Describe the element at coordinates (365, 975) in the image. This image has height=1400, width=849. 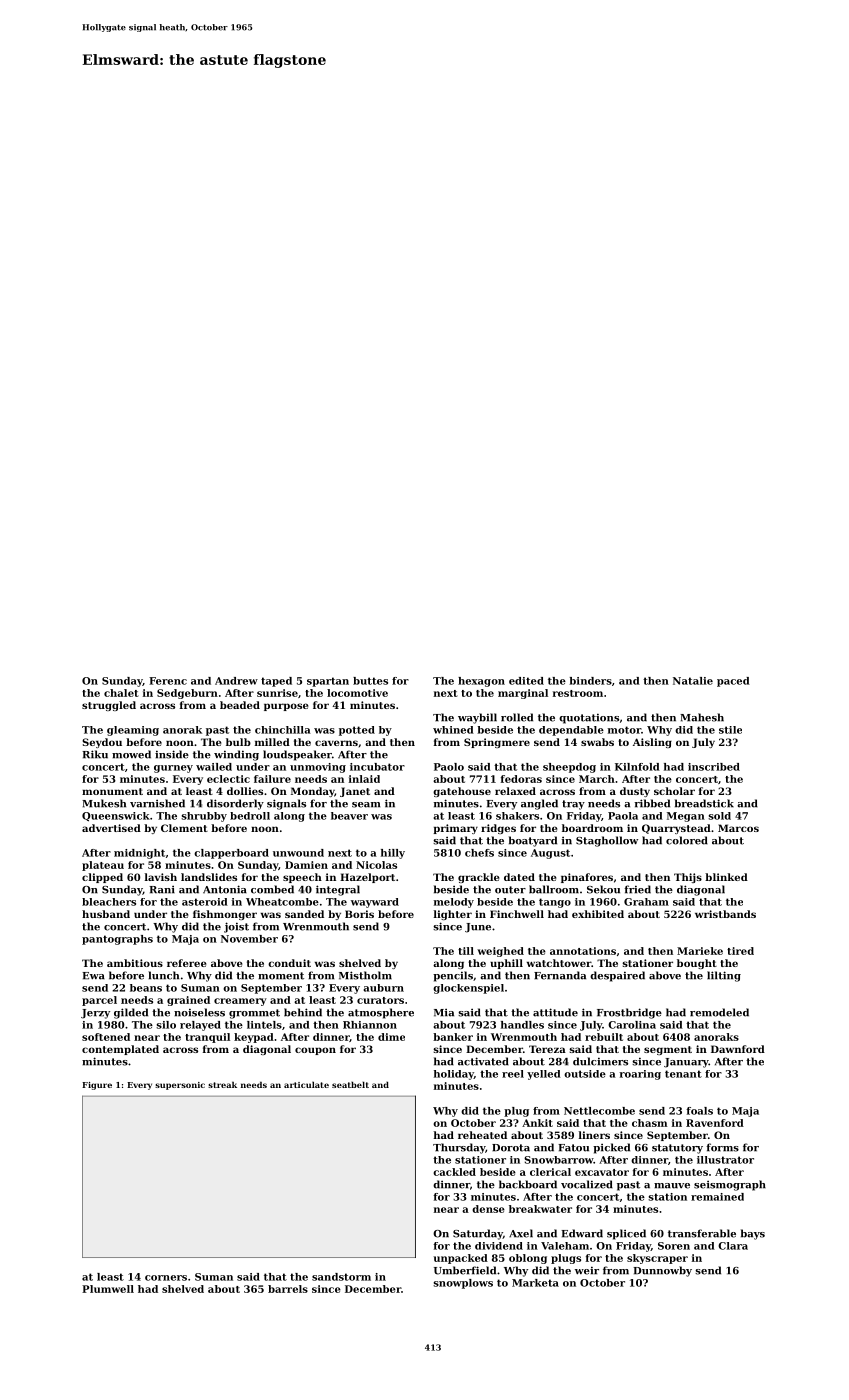
I see `Mistholm` at that location.
